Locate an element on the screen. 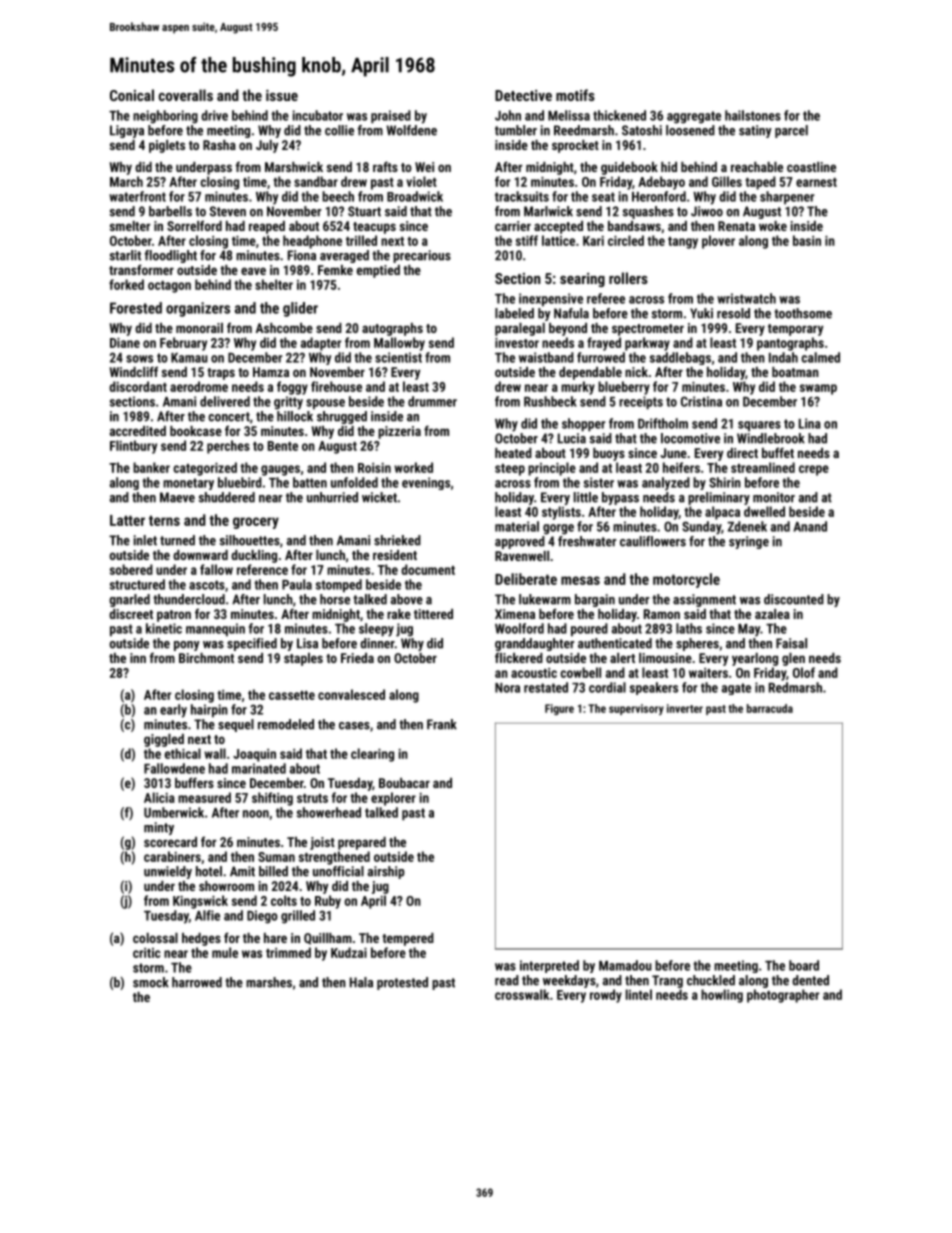  hailstones is located at coordinates (753, 115).
